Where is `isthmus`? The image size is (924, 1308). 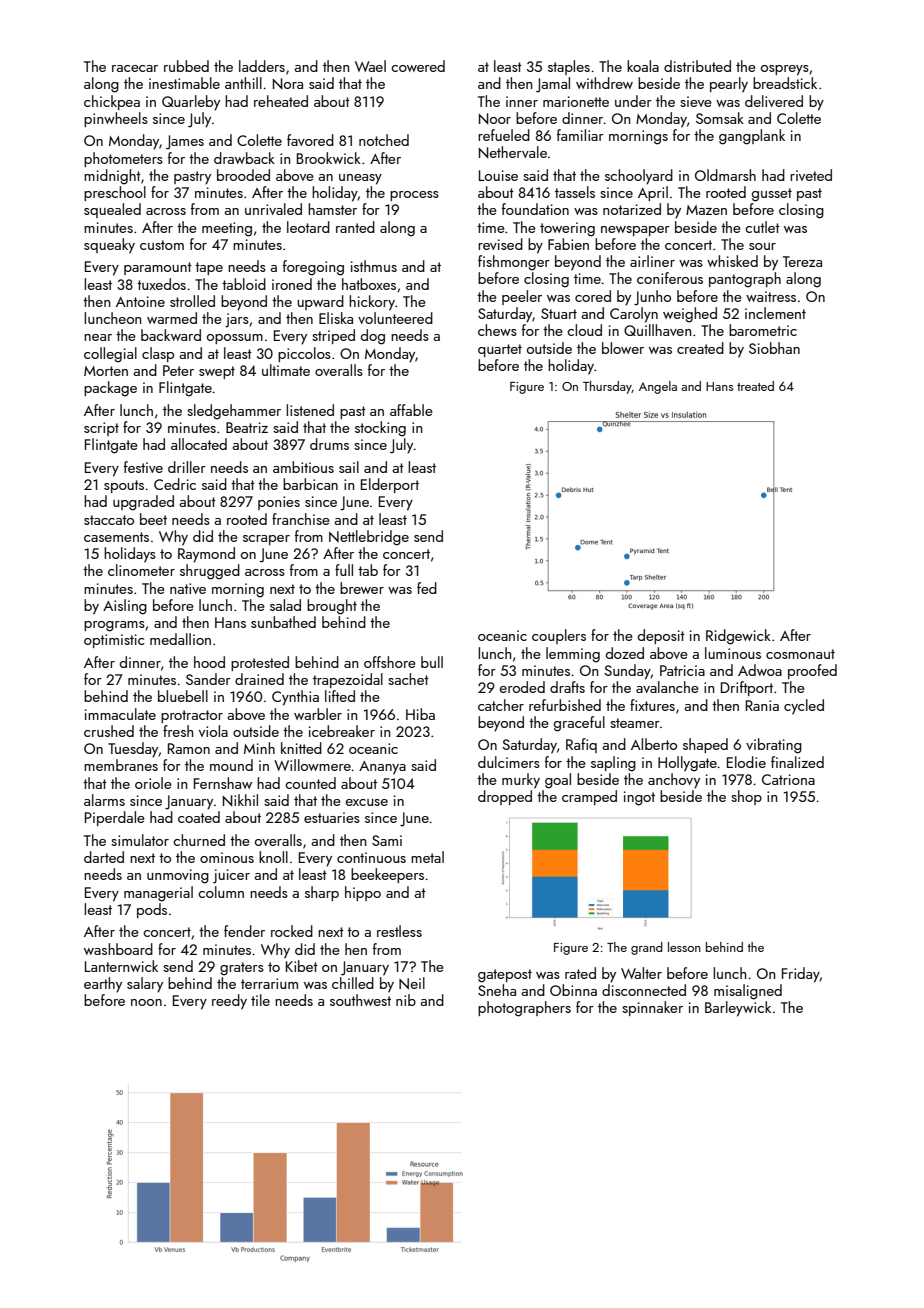
isthmus is located at coordinates (374, 266).
